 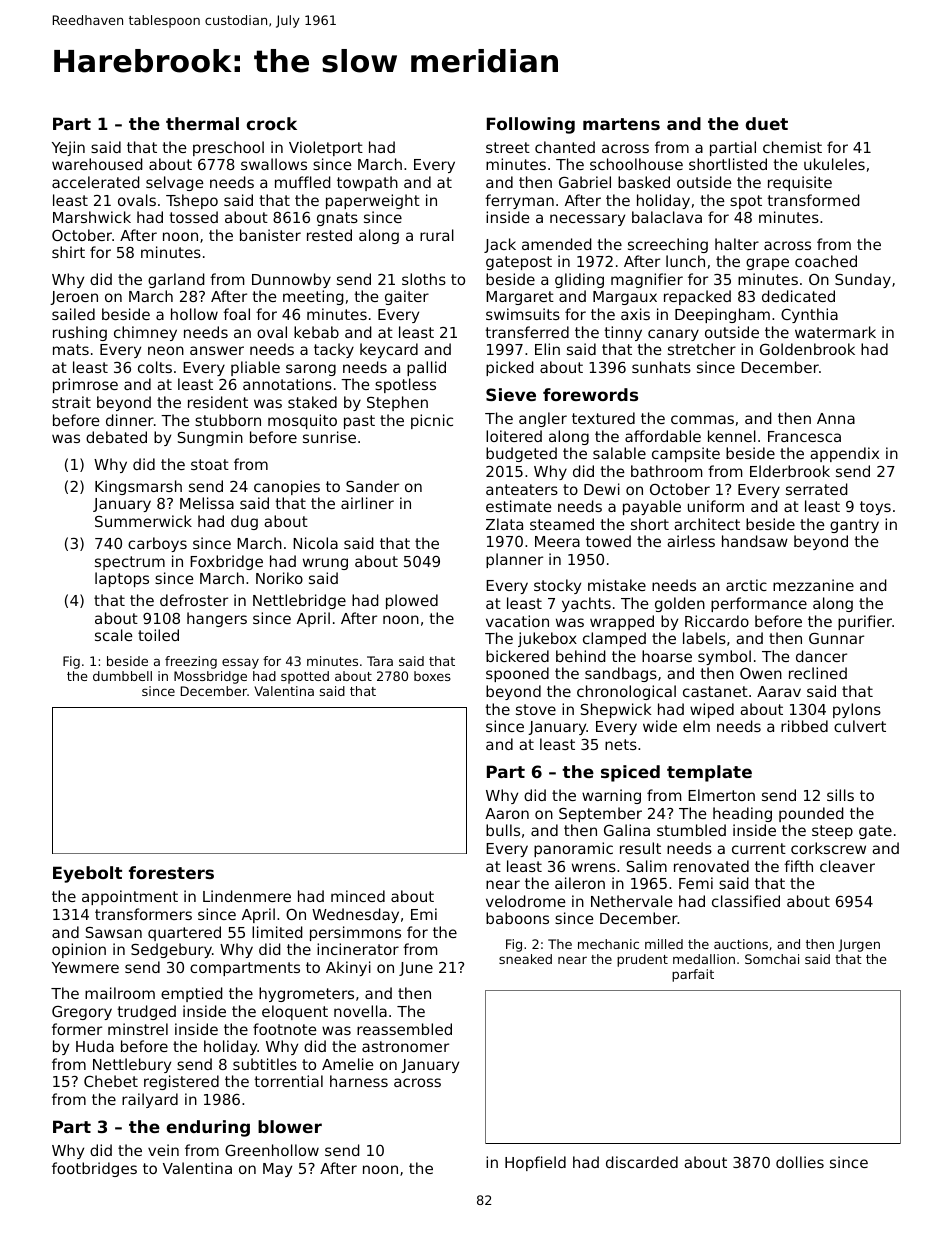 What do you see at coordinates (525, 959) in the screenshot?
I see `sneaked` at bounding box center [525, 959].
